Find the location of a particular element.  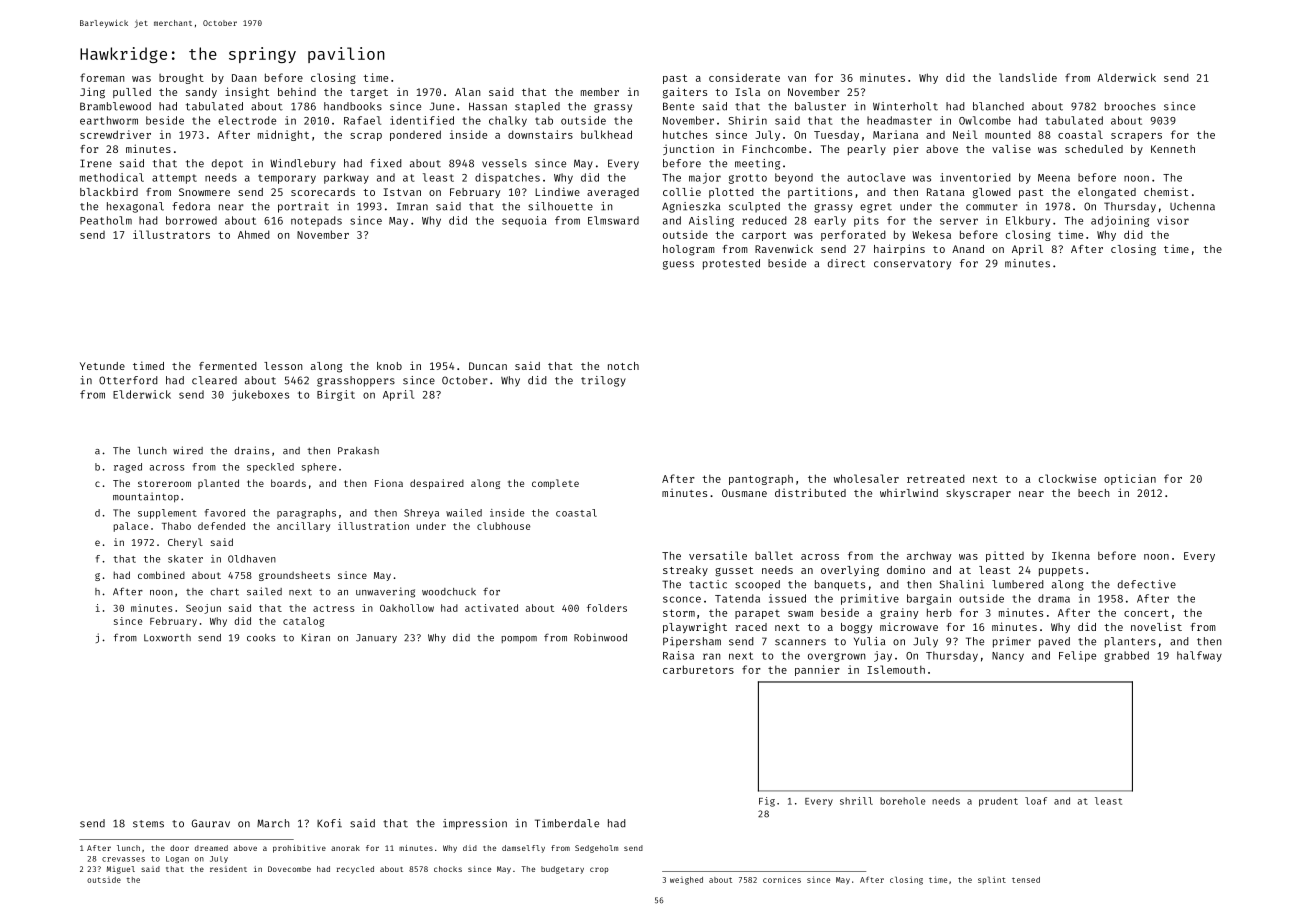

Dovecombe is located at coordinates (289, 869).
